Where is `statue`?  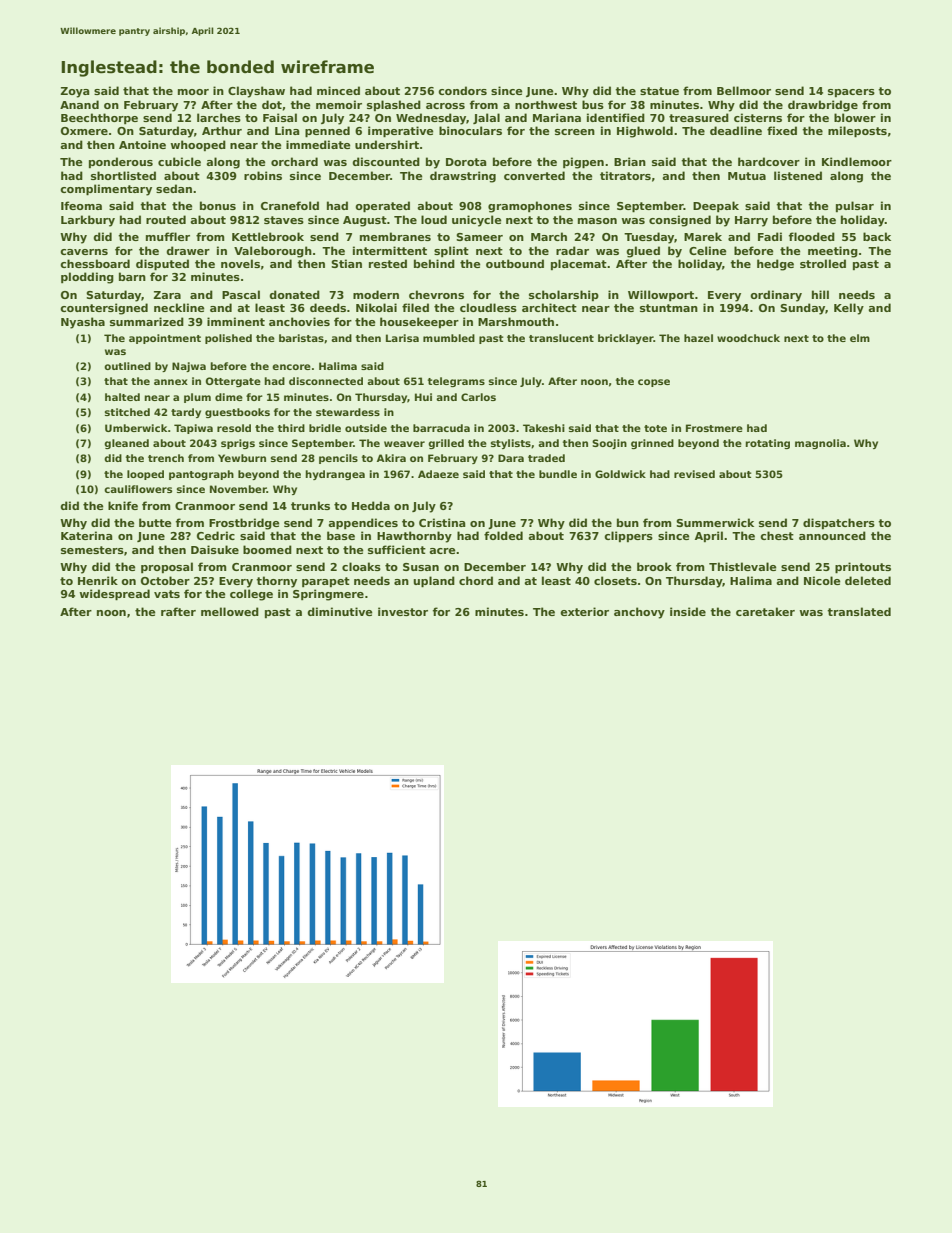
statue is located at coordinates (659, 91).
